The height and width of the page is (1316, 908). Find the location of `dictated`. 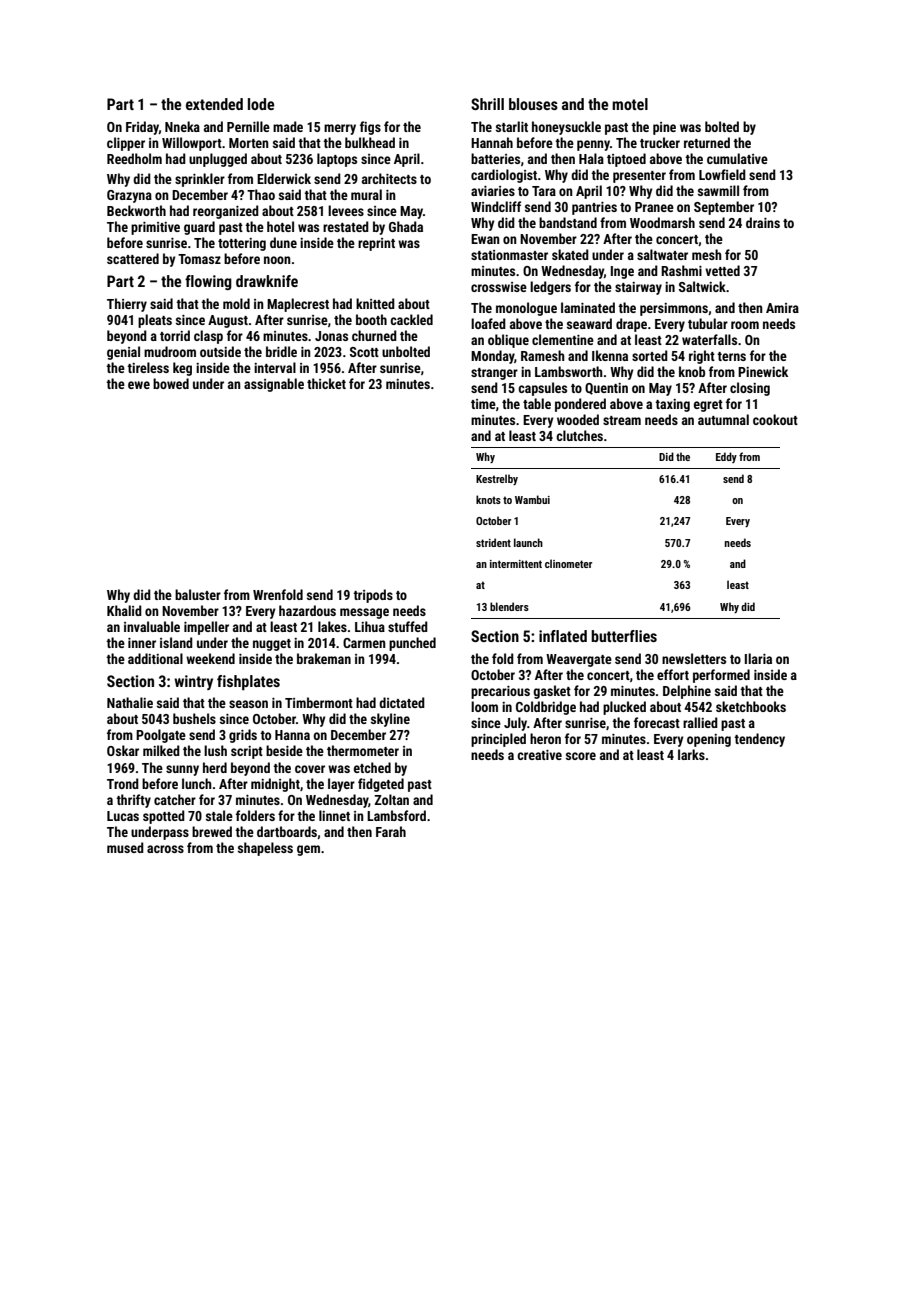

dictated is located at coordinates (402, 702).
